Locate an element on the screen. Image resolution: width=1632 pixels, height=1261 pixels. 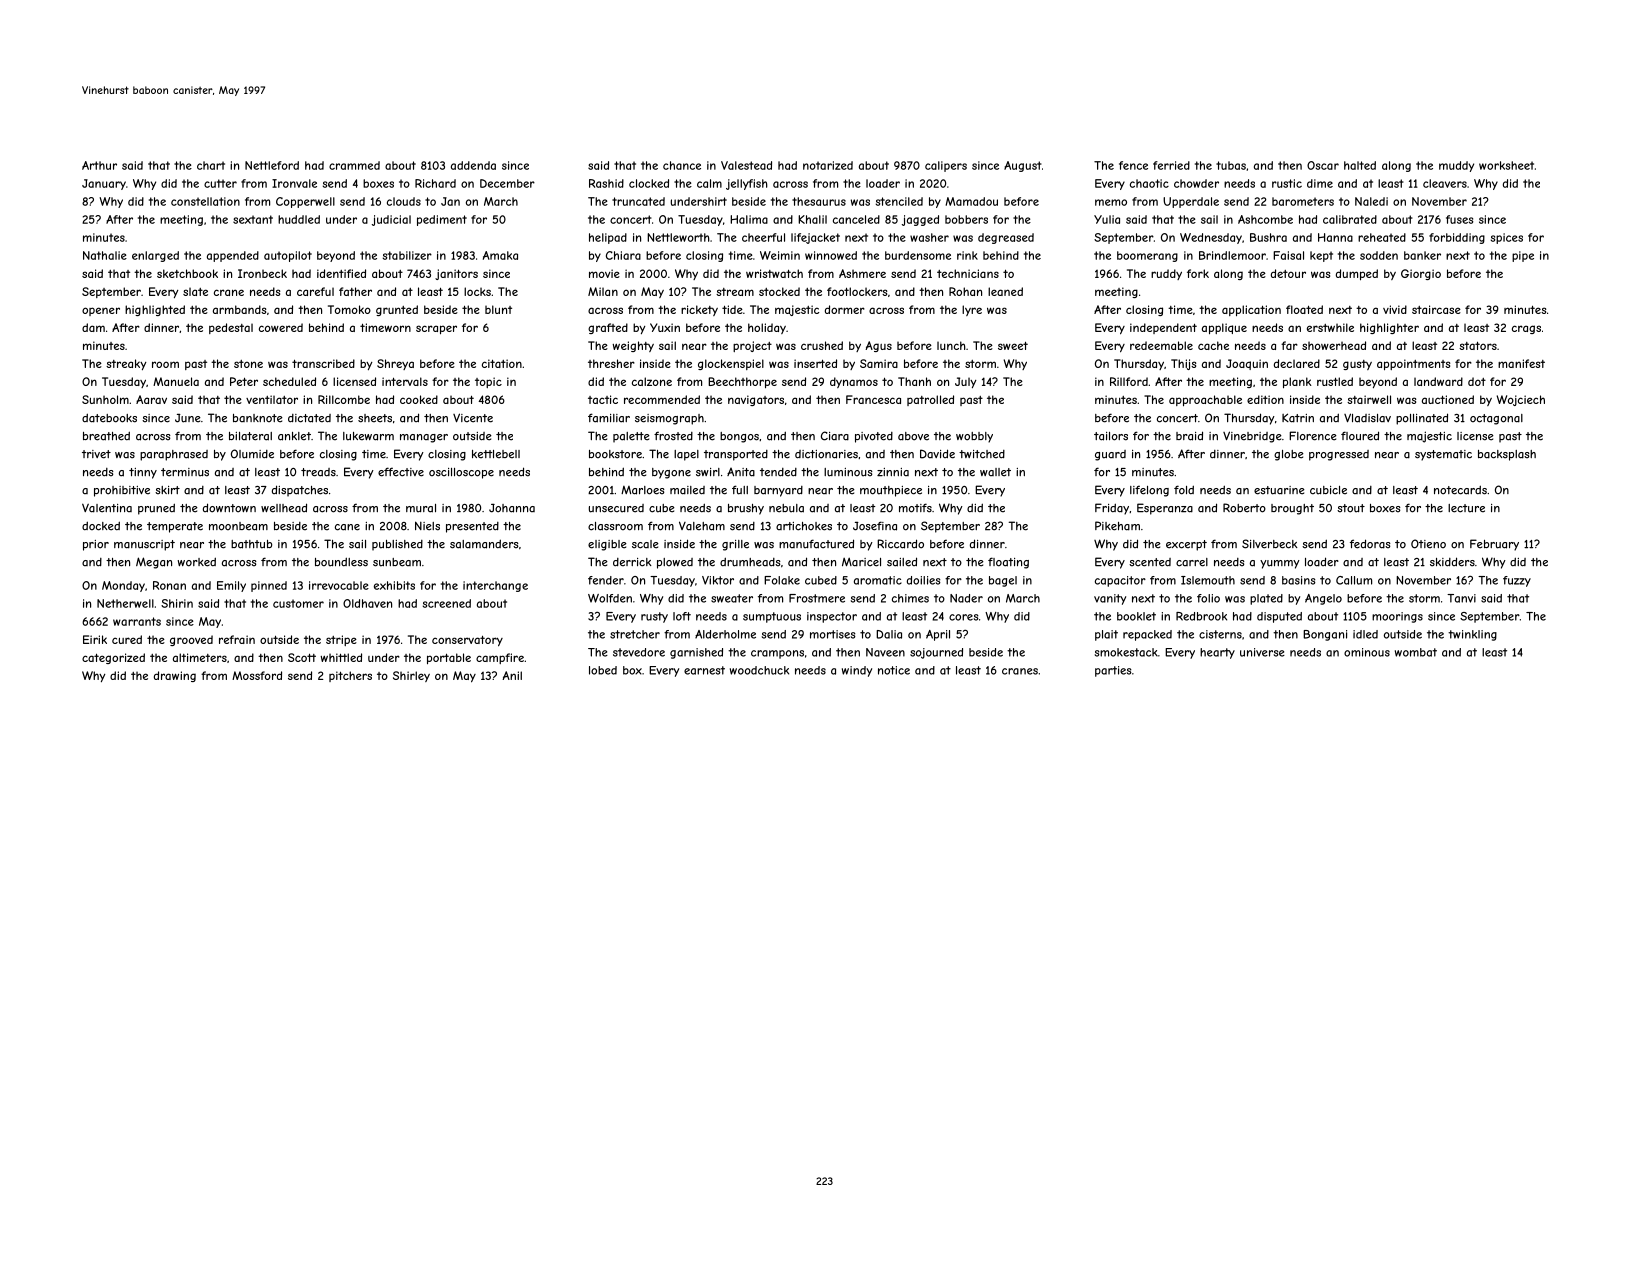
jagged is located at coordinates (920, 220).
